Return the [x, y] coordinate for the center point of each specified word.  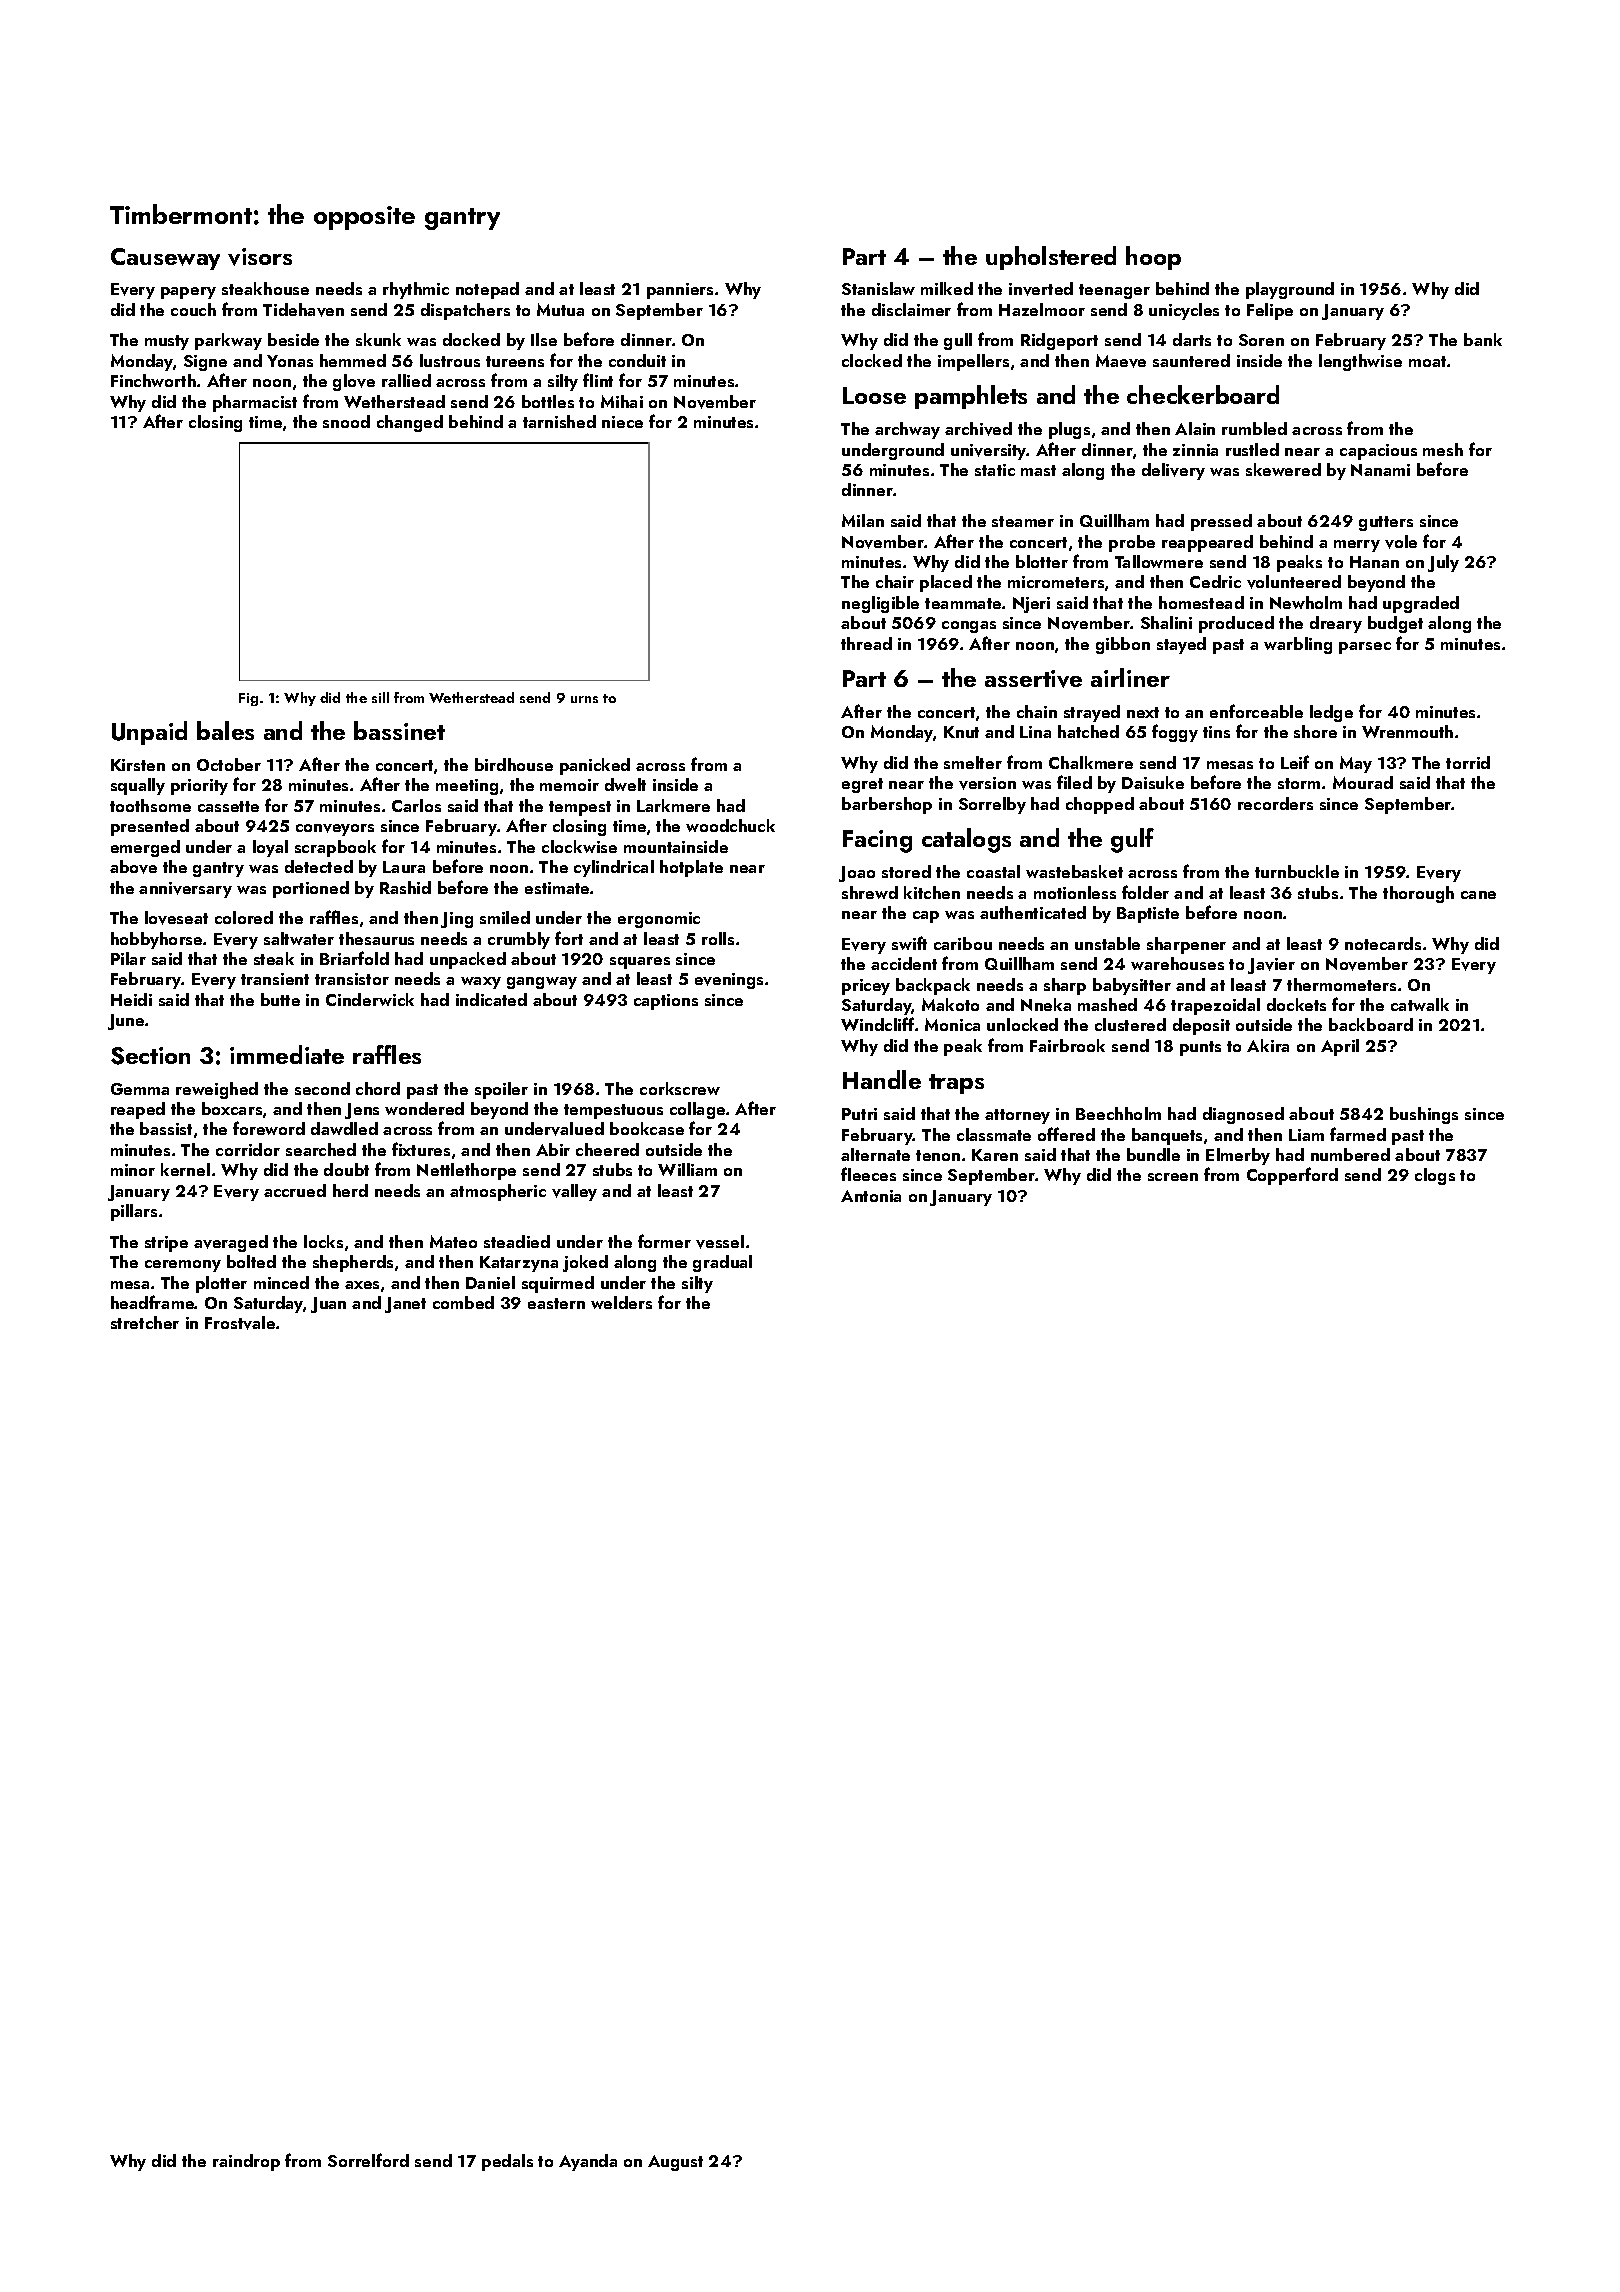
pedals [507, 2162]
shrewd [870, 892]
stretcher [145, 1322]
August [675, 2163]
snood [346, 421]
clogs [1435, 1176]
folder [1145, 892]
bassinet [399, 730]
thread [866, 643]
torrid [1468, 762]
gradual [722, 1263]
